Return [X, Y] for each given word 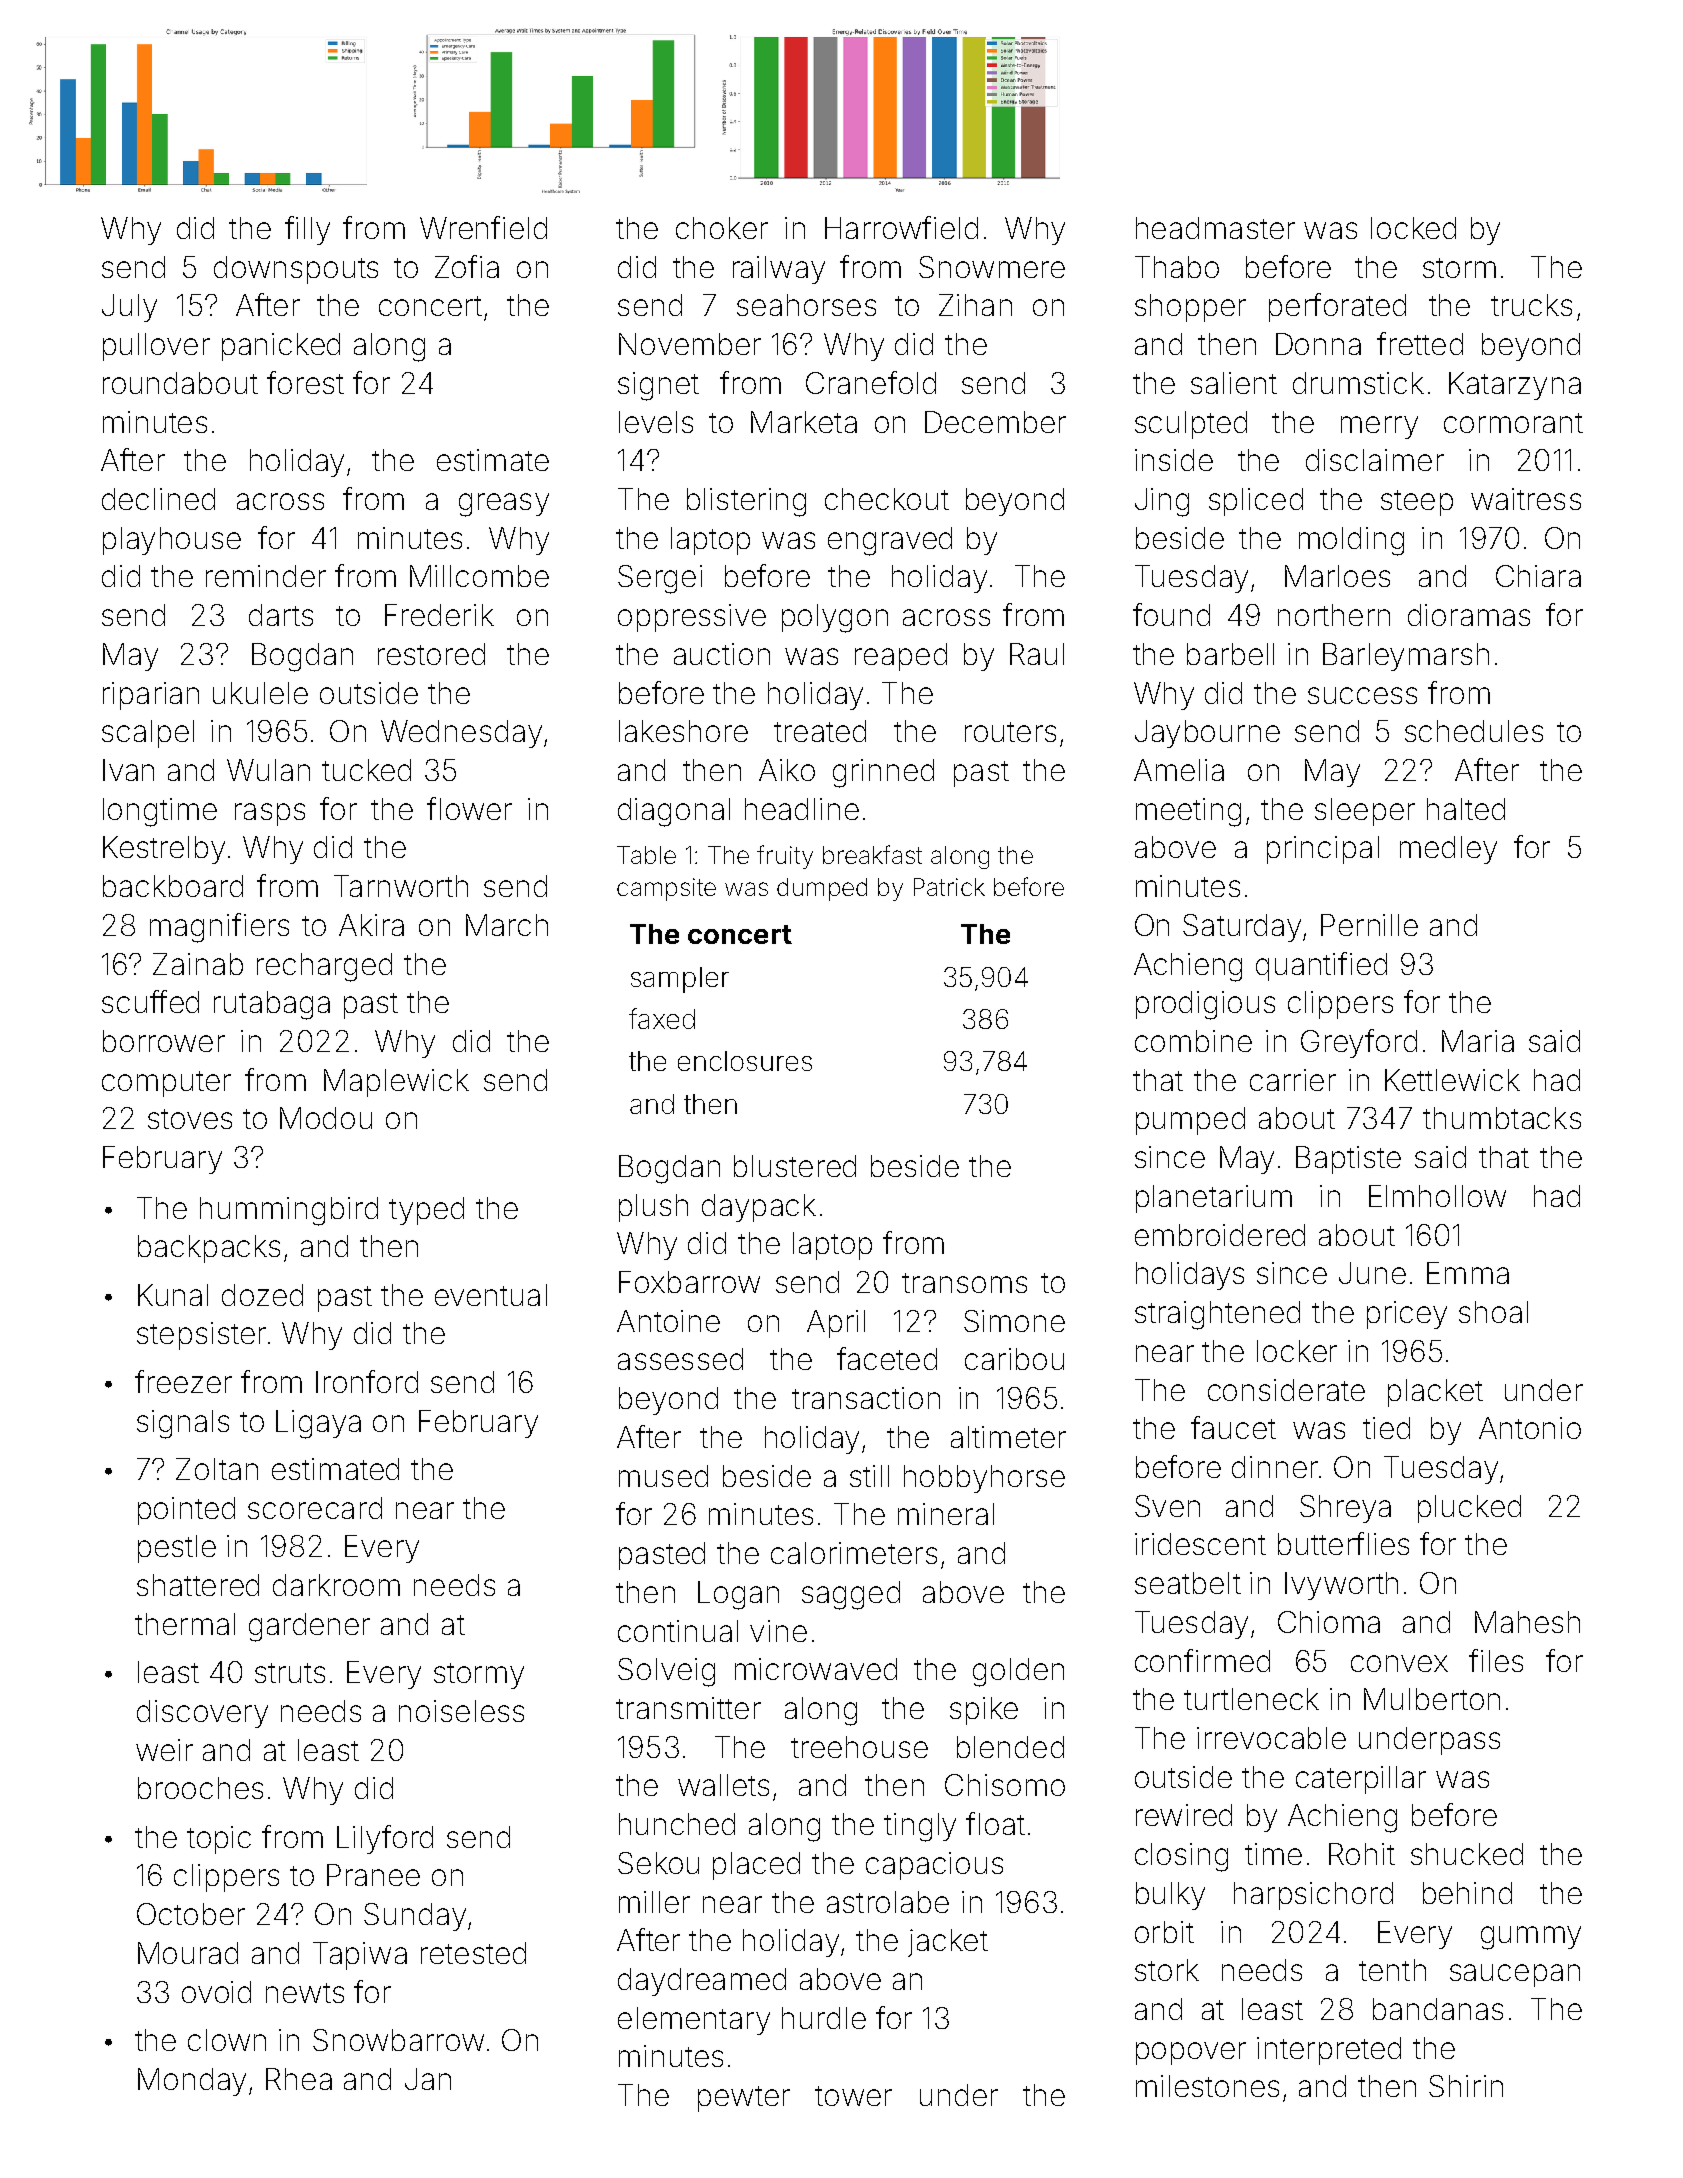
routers [1010, 732]
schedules [1474, 731]
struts [290, 1673]
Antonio [1530, 1428]
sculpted [1191, 425]
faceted [887, 1358]
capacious [934, 1866]
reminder [266, 576]
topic [219, 1840]
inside [1174, 460]
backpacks [209, 1249]
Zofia [467, 266]
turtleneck [1251, 1699]
